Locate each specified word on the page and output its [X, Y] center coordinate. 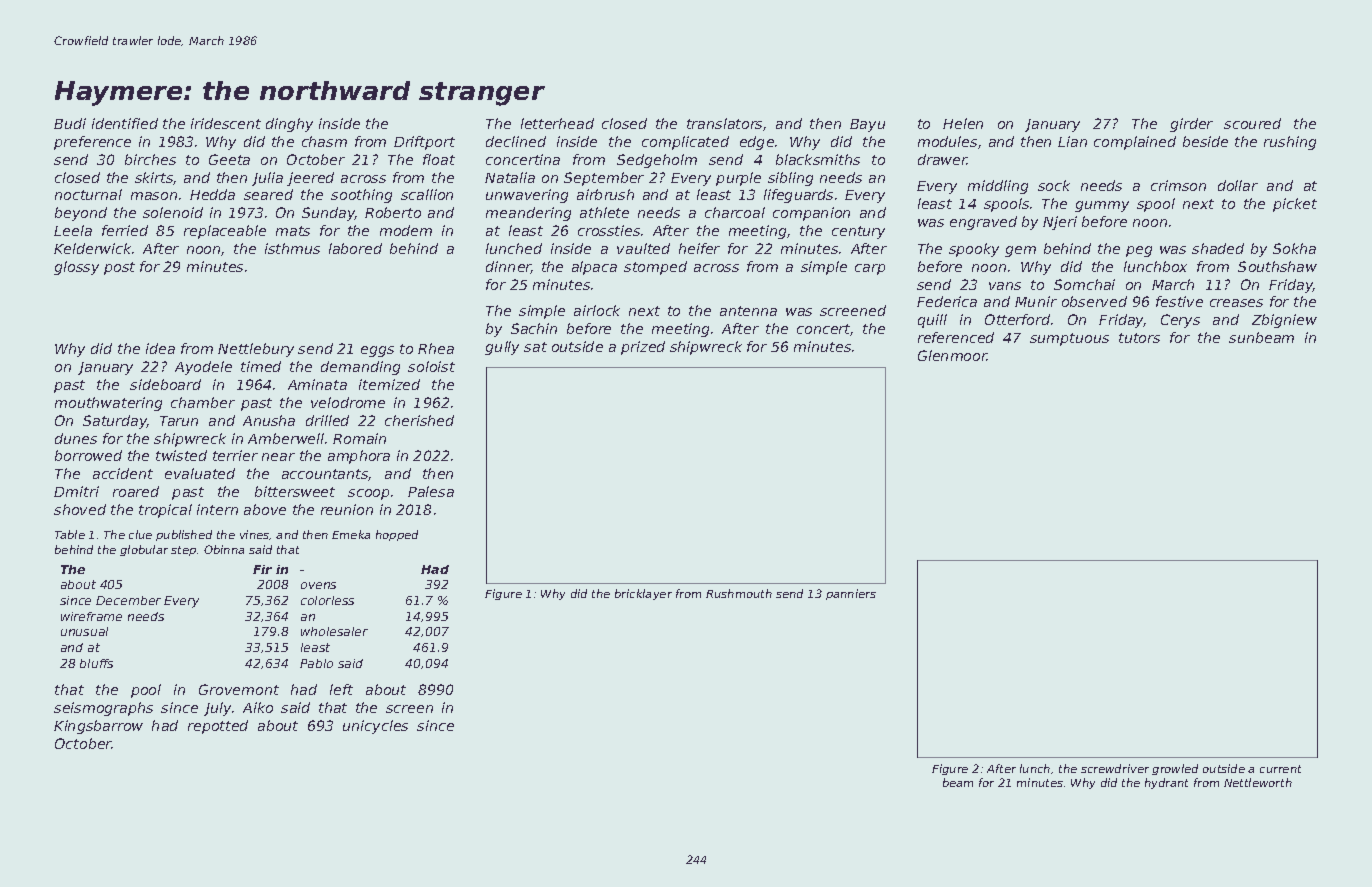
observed [1094, 301]
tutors [1139, 338]
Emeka [351, 534]
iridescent [226, 123]
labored [355, 248]
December [128, 600]
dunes [76, 438]
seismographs [103, 709]
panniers [851, 594]
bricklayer [643, 594]
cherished [419, 420]
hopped [397, 535]
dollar [1238, 185]
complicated [685, 143]
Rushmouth [739, 593]
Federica [947, 301]
